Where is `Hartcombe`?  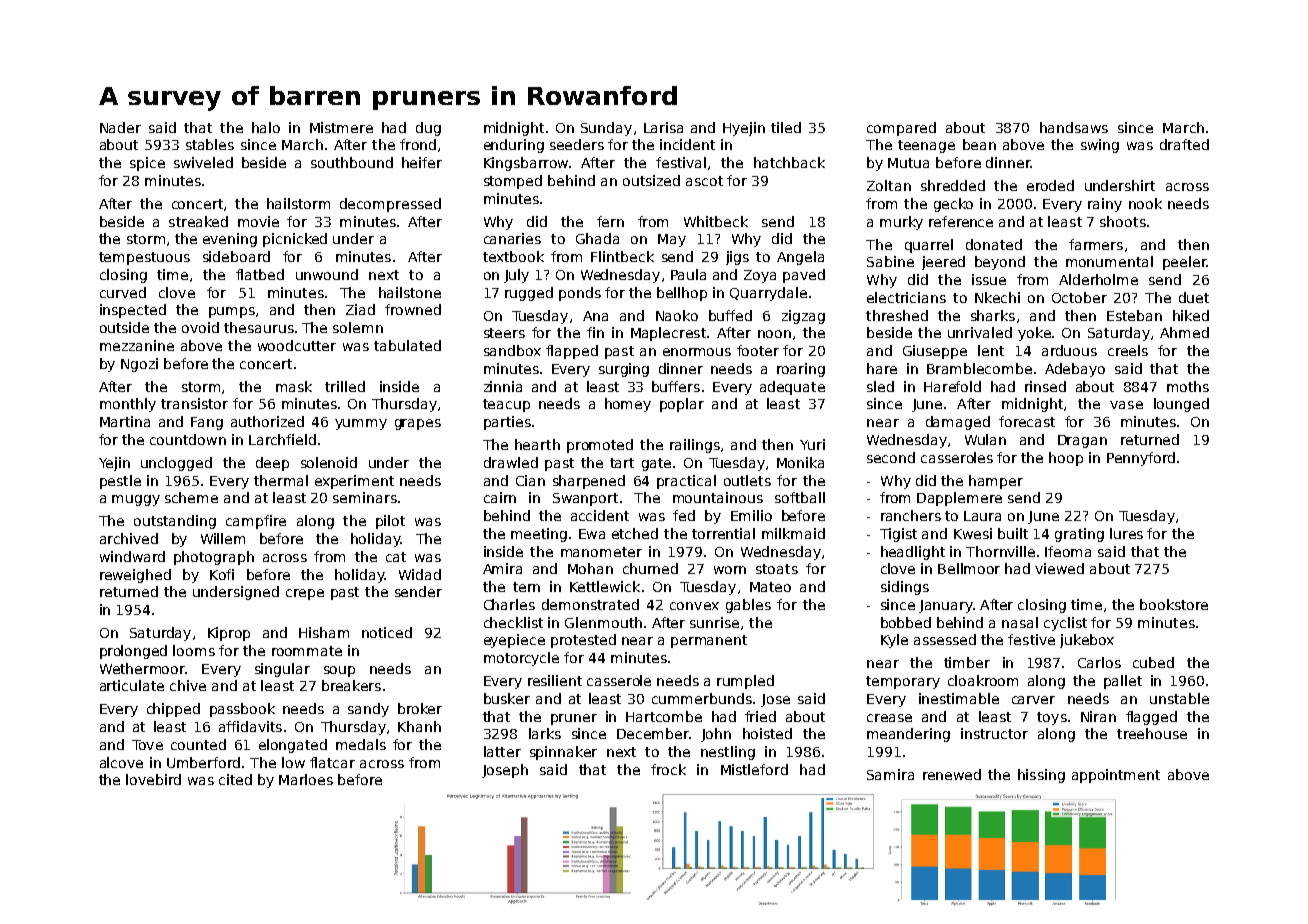
Hartcombe is located at coordinates (664, 716).
